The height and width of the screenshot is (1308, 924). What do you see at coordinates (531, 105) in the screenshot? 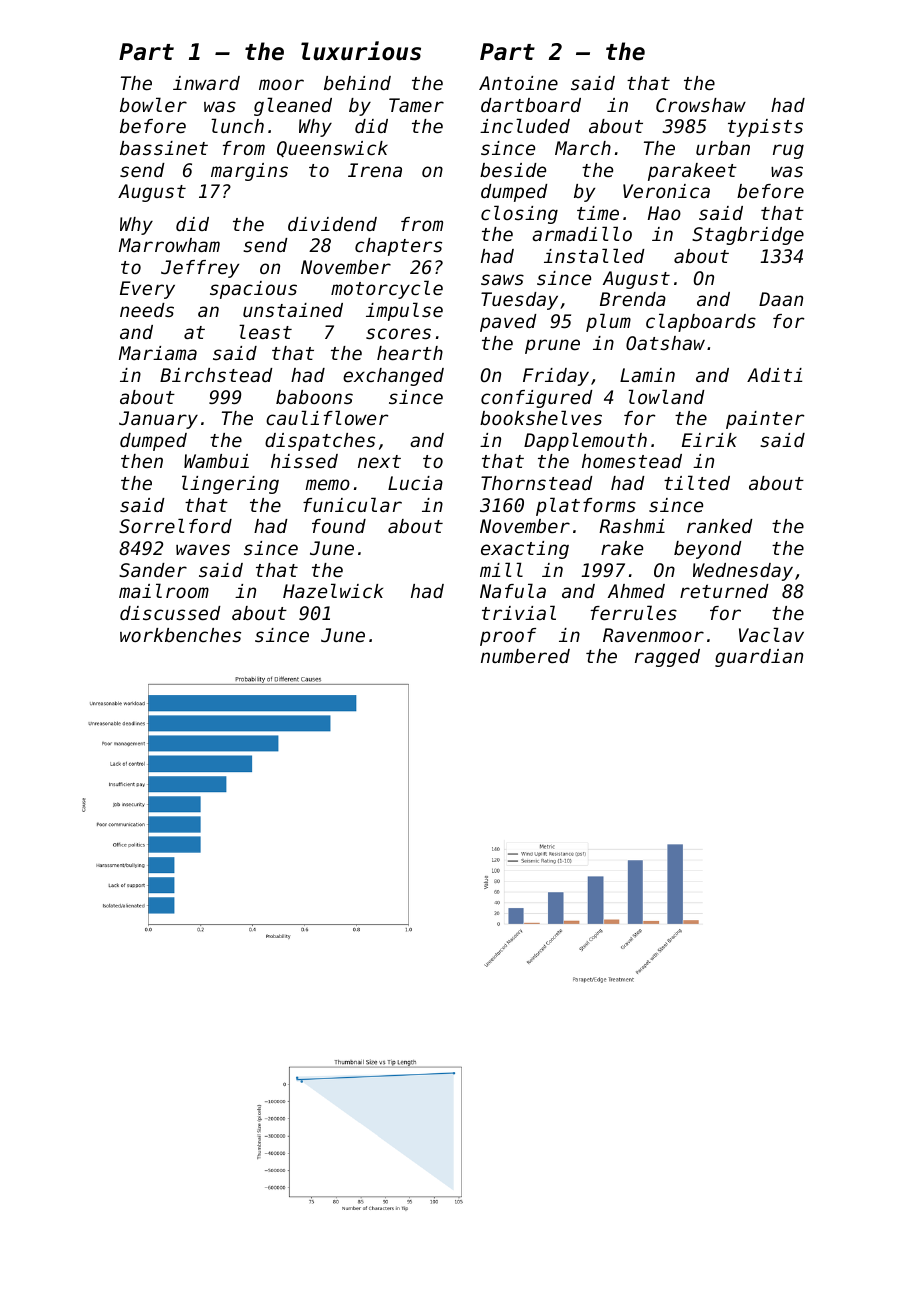
I see `dartboard` at bounding box center [531, 105].
